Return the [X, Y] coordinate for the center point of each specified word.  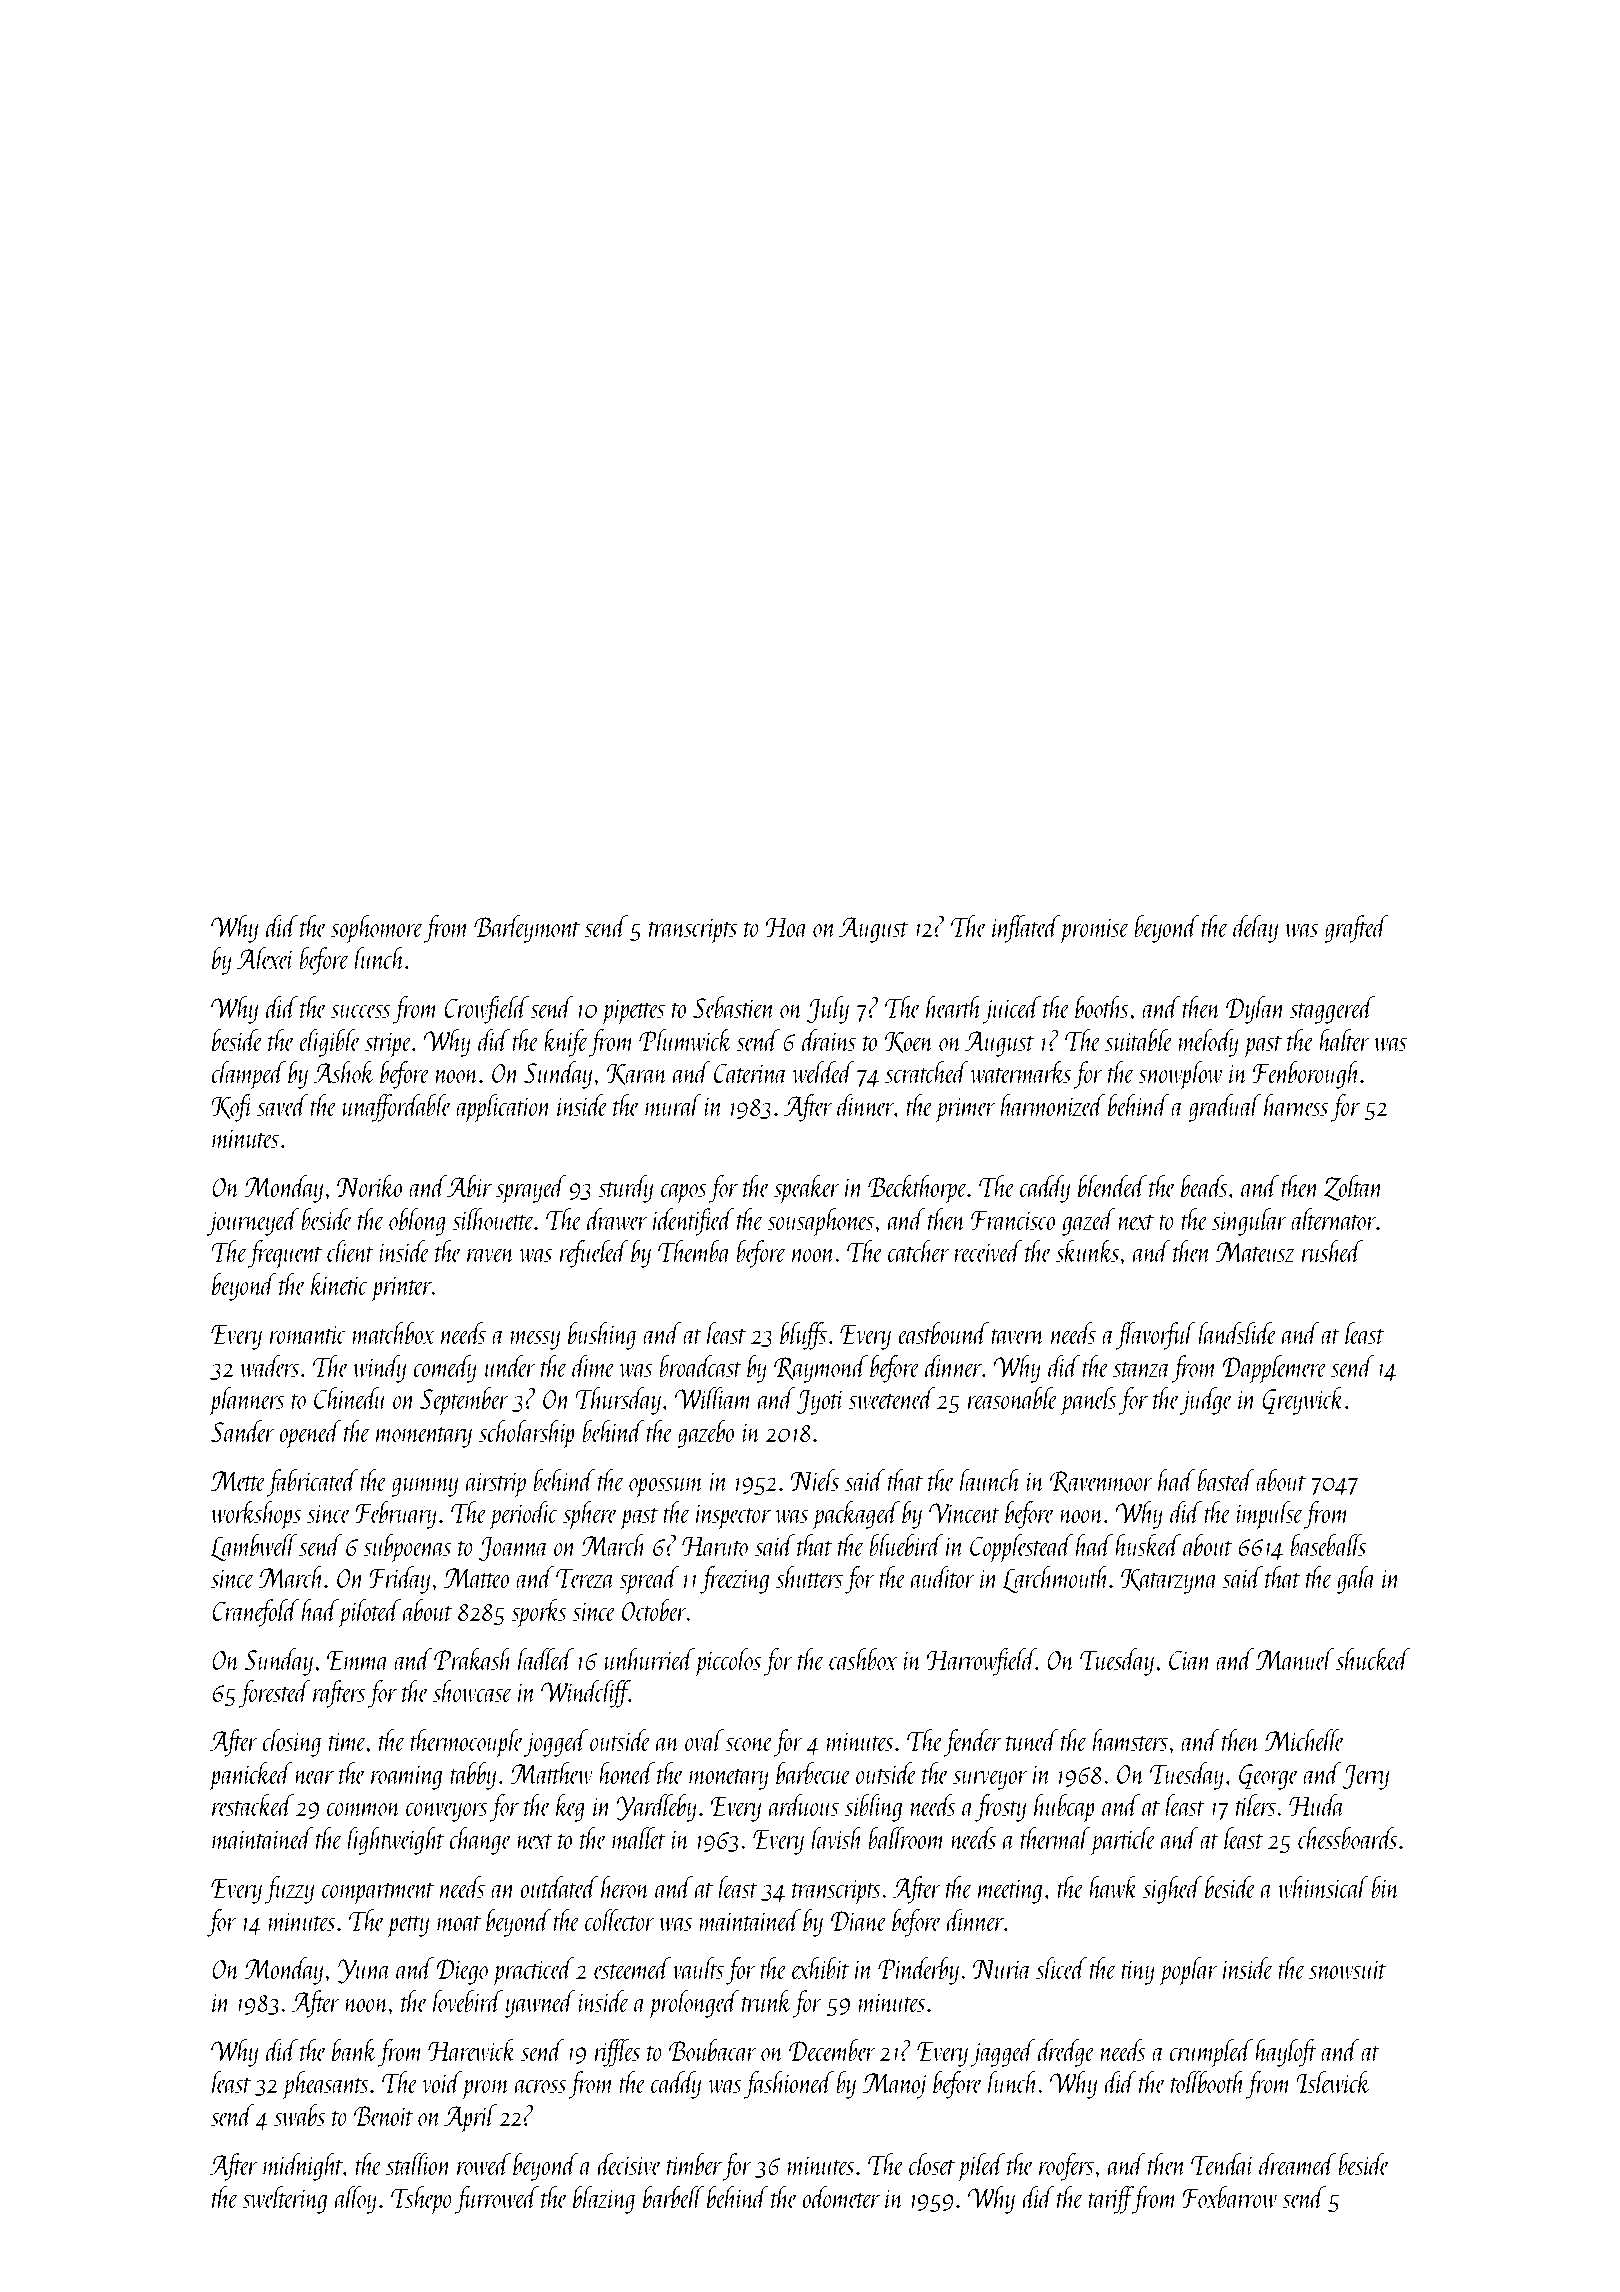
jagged [1003, 2053]
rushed [1332, 1251]
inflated [1026, 929]
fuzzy [289, 1890]
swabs [299, 2115]
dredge [1066, 2053]
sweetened [891, 1398]
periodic [524, 1515]
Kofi [232, 1108]
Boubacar [712, 2050]
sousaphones [820, 1222]
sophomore [377, 929]
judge [1206, 1401]
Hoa [787, 927]
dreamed [1297, 2164]
